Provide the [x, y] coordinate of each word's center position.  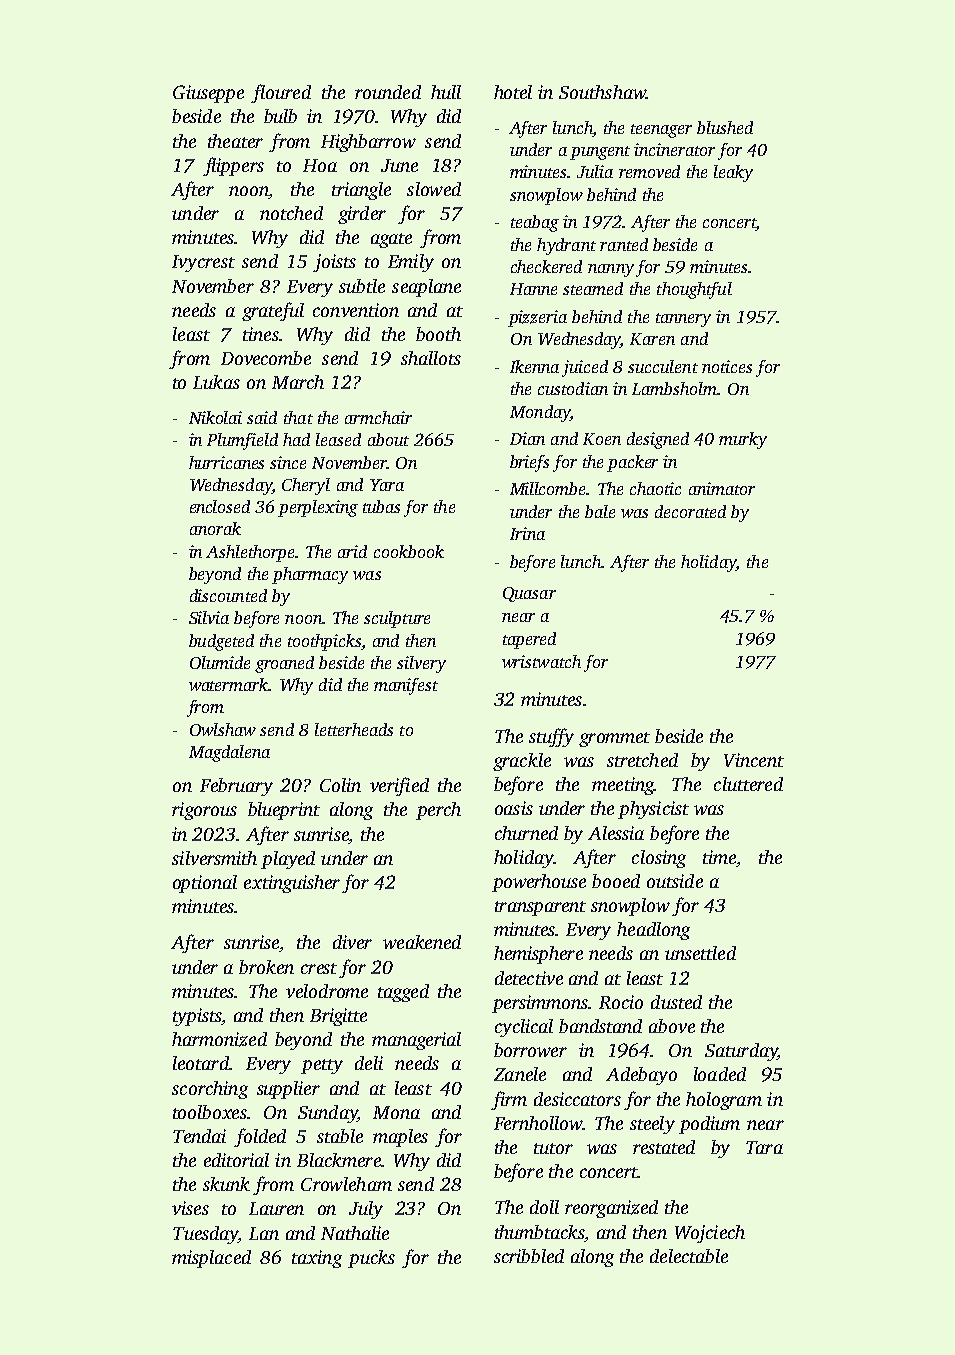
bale [600, 511]
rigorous [204, 811]
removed [649, 171]
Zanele [520, 1074]
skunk [226, 1184]
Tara [764, 1147]
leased [338, 439]
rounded [388, 92]
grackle [522, 762]
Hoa [320, 165]
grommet [614, 739]
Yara [387, 485]
